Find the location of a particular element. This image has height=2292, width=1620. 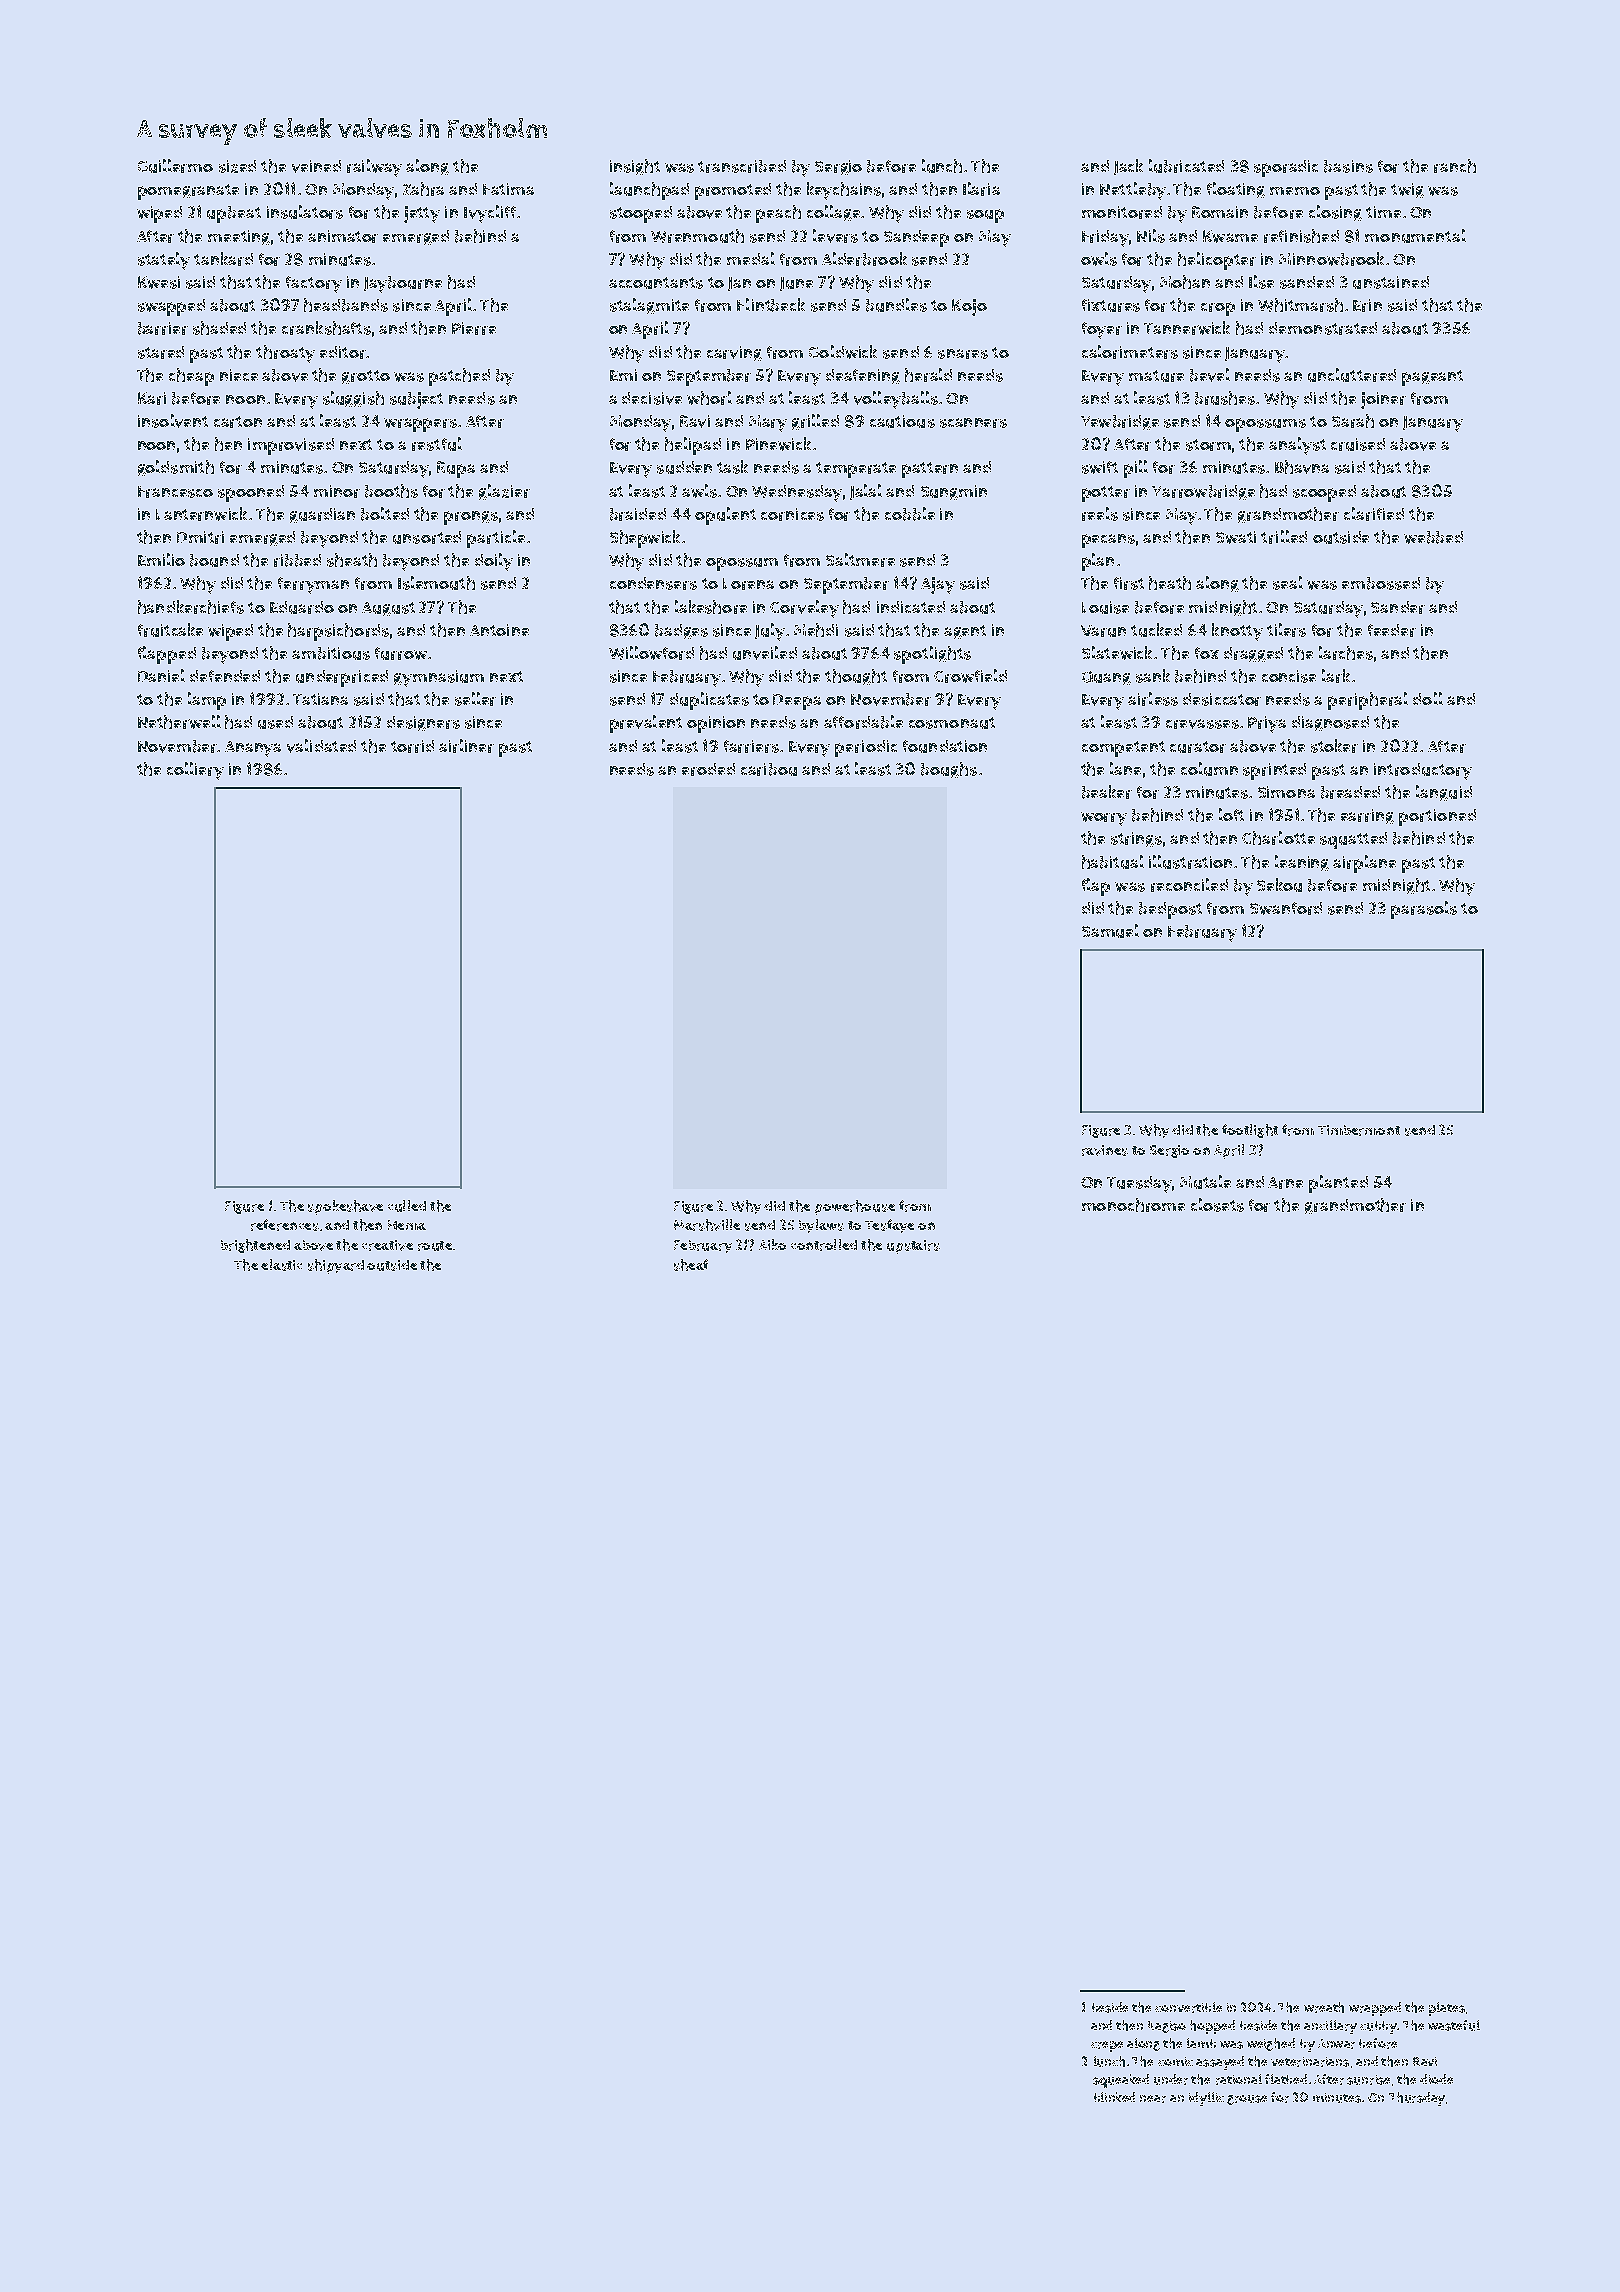

ranch is located at coordinates (1455, 166).
